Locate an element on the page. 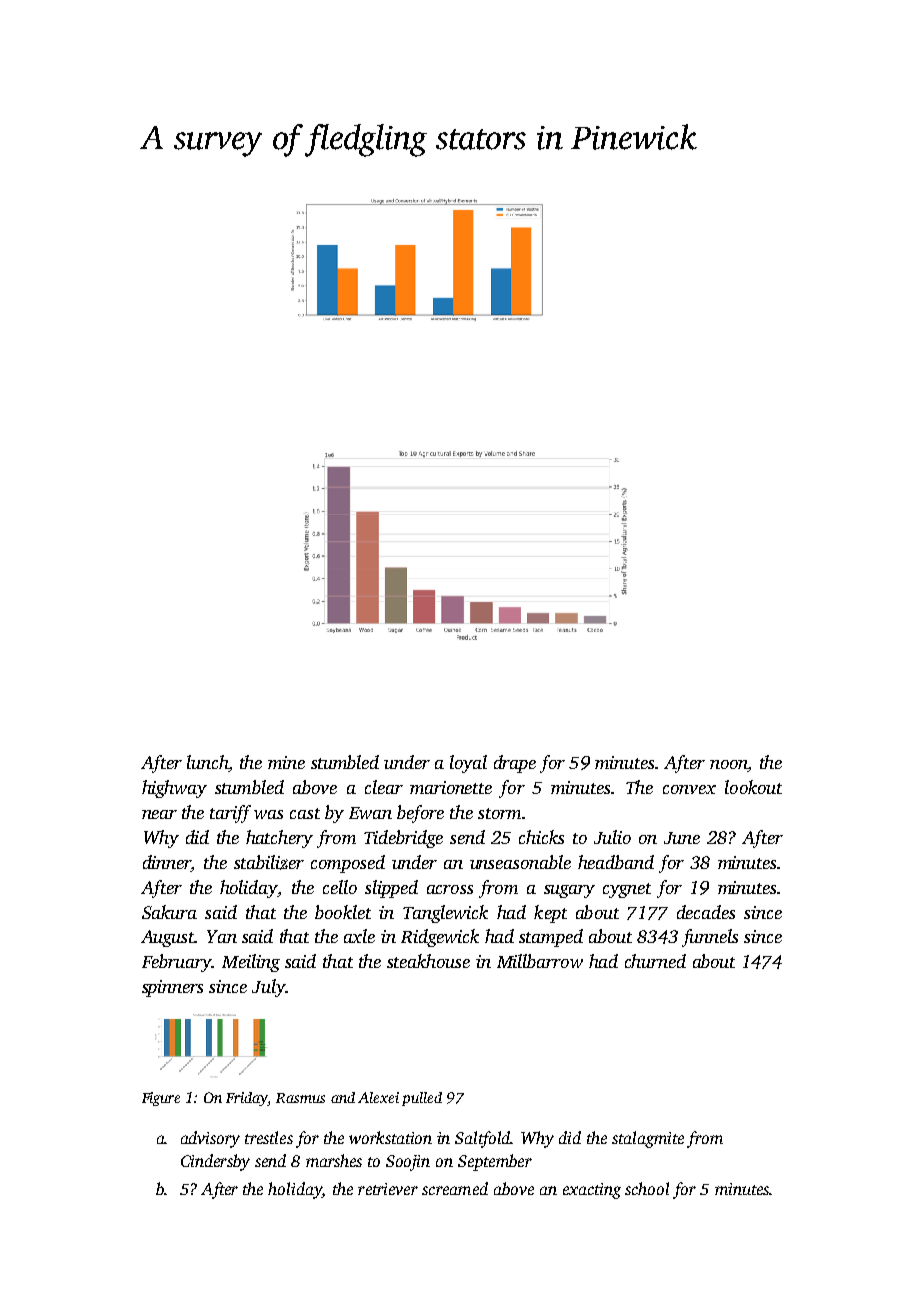 This image has height=1314, width=924. Millbarrow is located at coordinates (540, 961).
